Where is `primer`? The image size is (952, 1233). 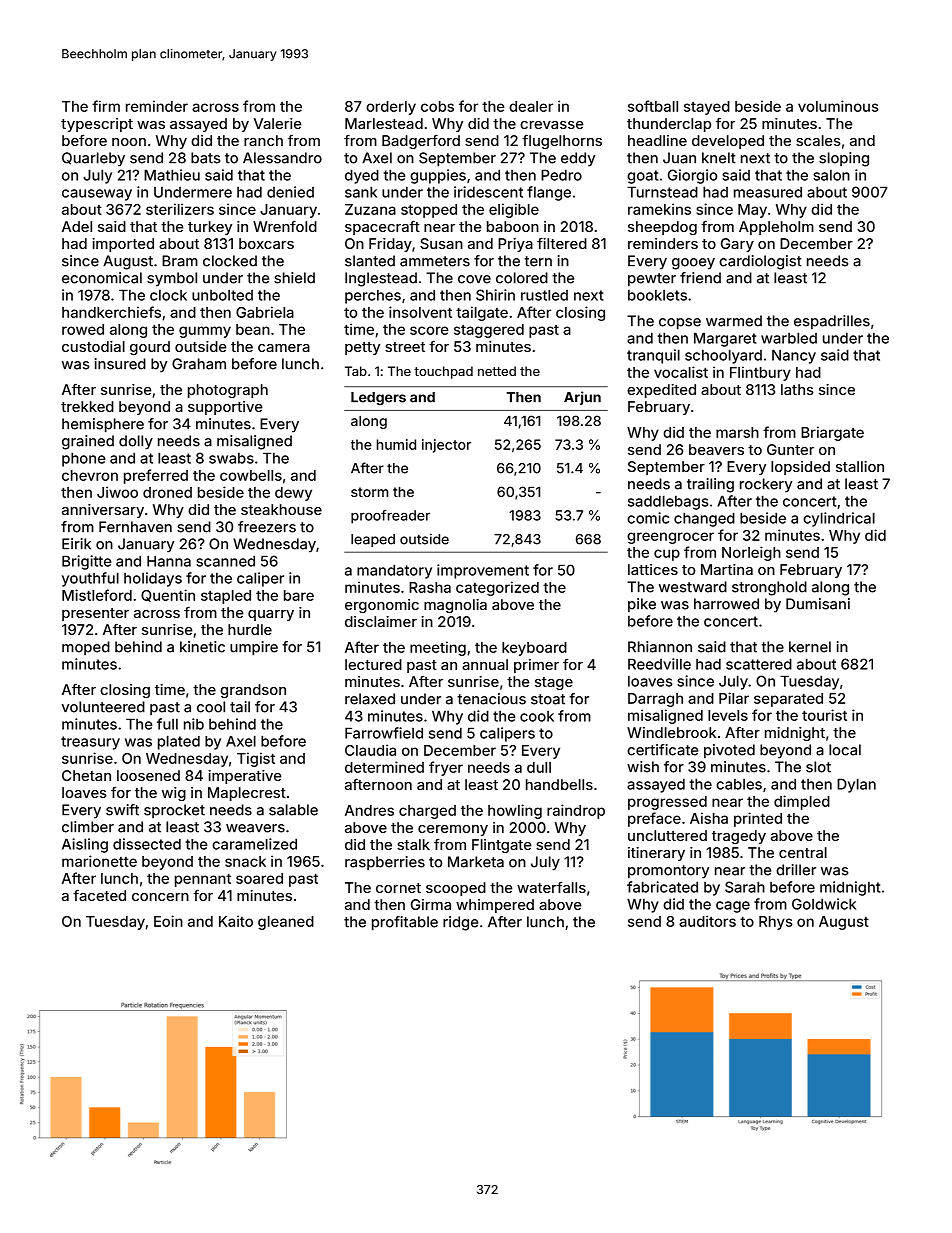
primer is located at coordinates (536, 666).
